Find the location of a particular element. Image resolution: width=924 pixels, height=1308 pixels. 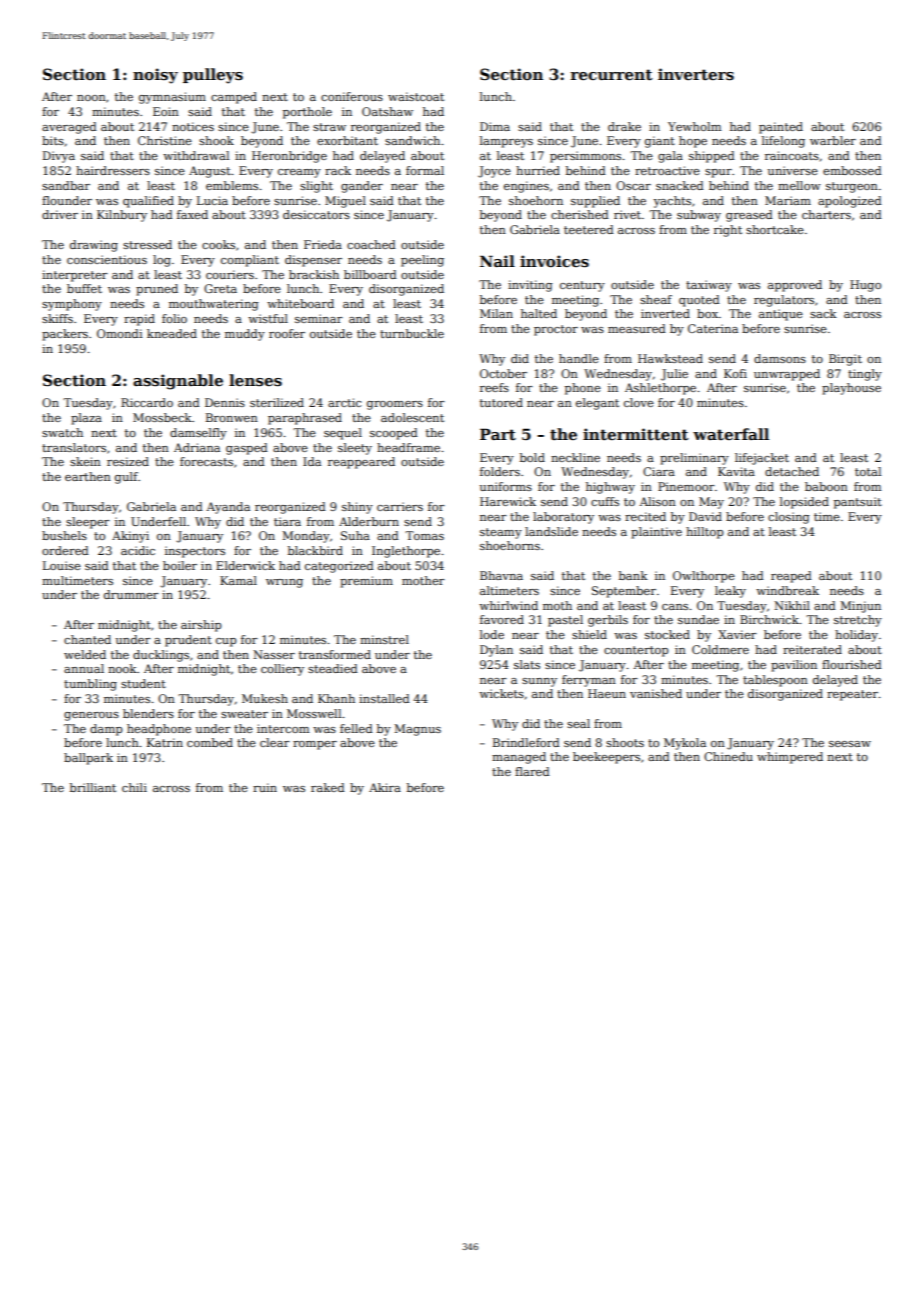

inverters is located at coordinates (696, 74).
